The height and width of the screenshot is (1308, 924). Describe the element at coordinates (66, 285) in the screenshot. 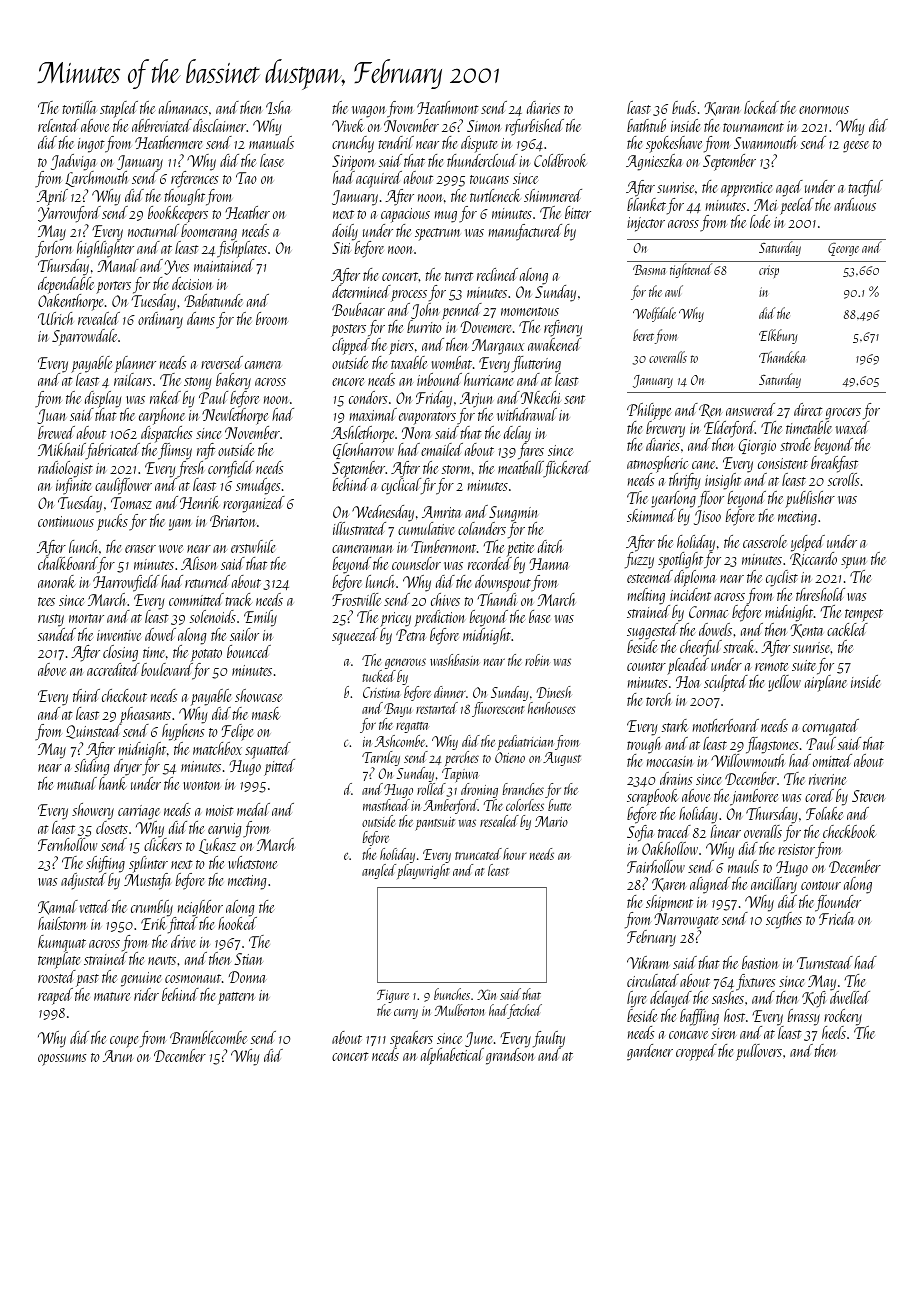

I see `dependable` at that location.
